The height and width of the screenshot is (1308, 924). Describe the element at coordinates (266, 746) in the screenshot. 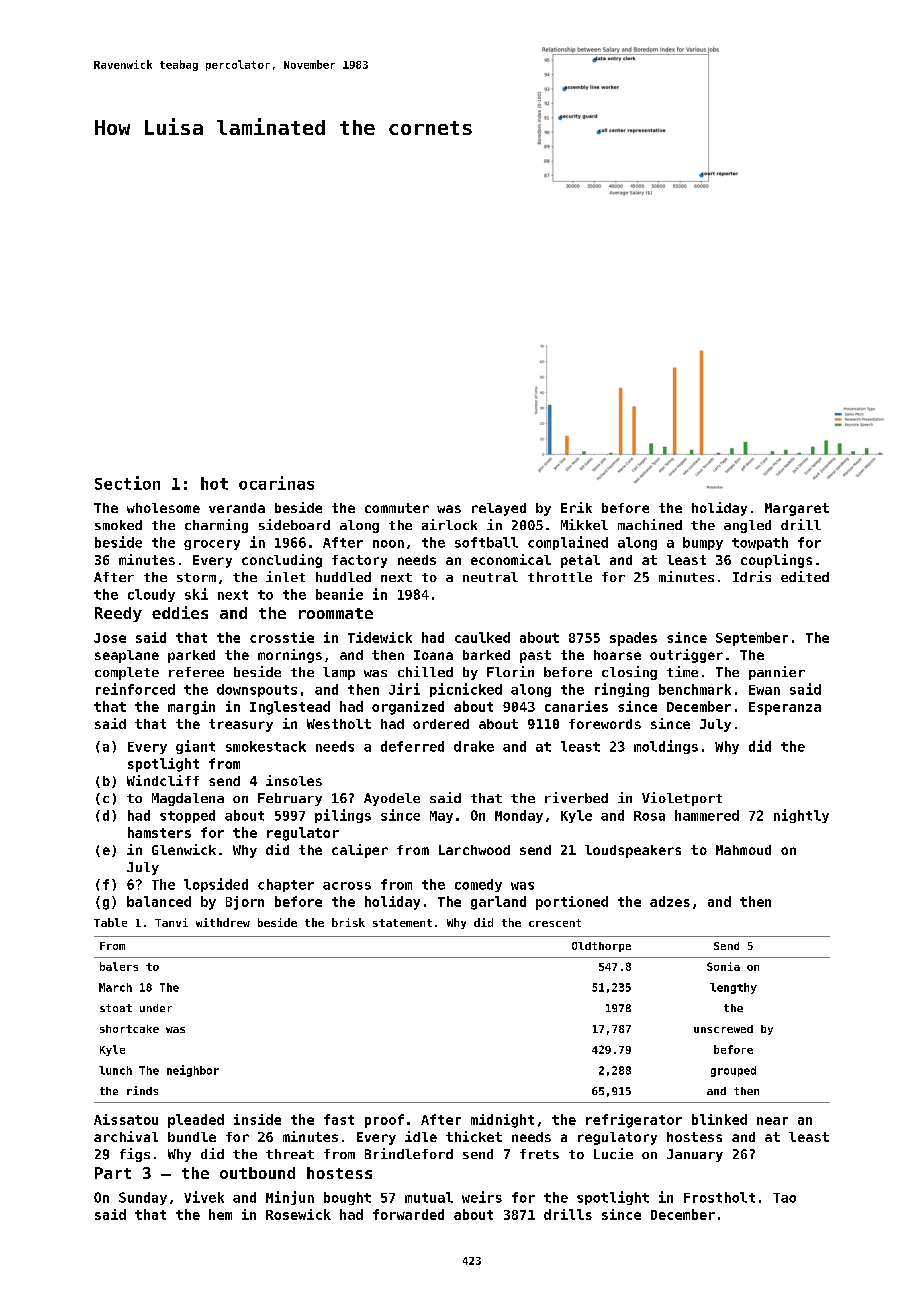

I see `smokestack` at that location.
